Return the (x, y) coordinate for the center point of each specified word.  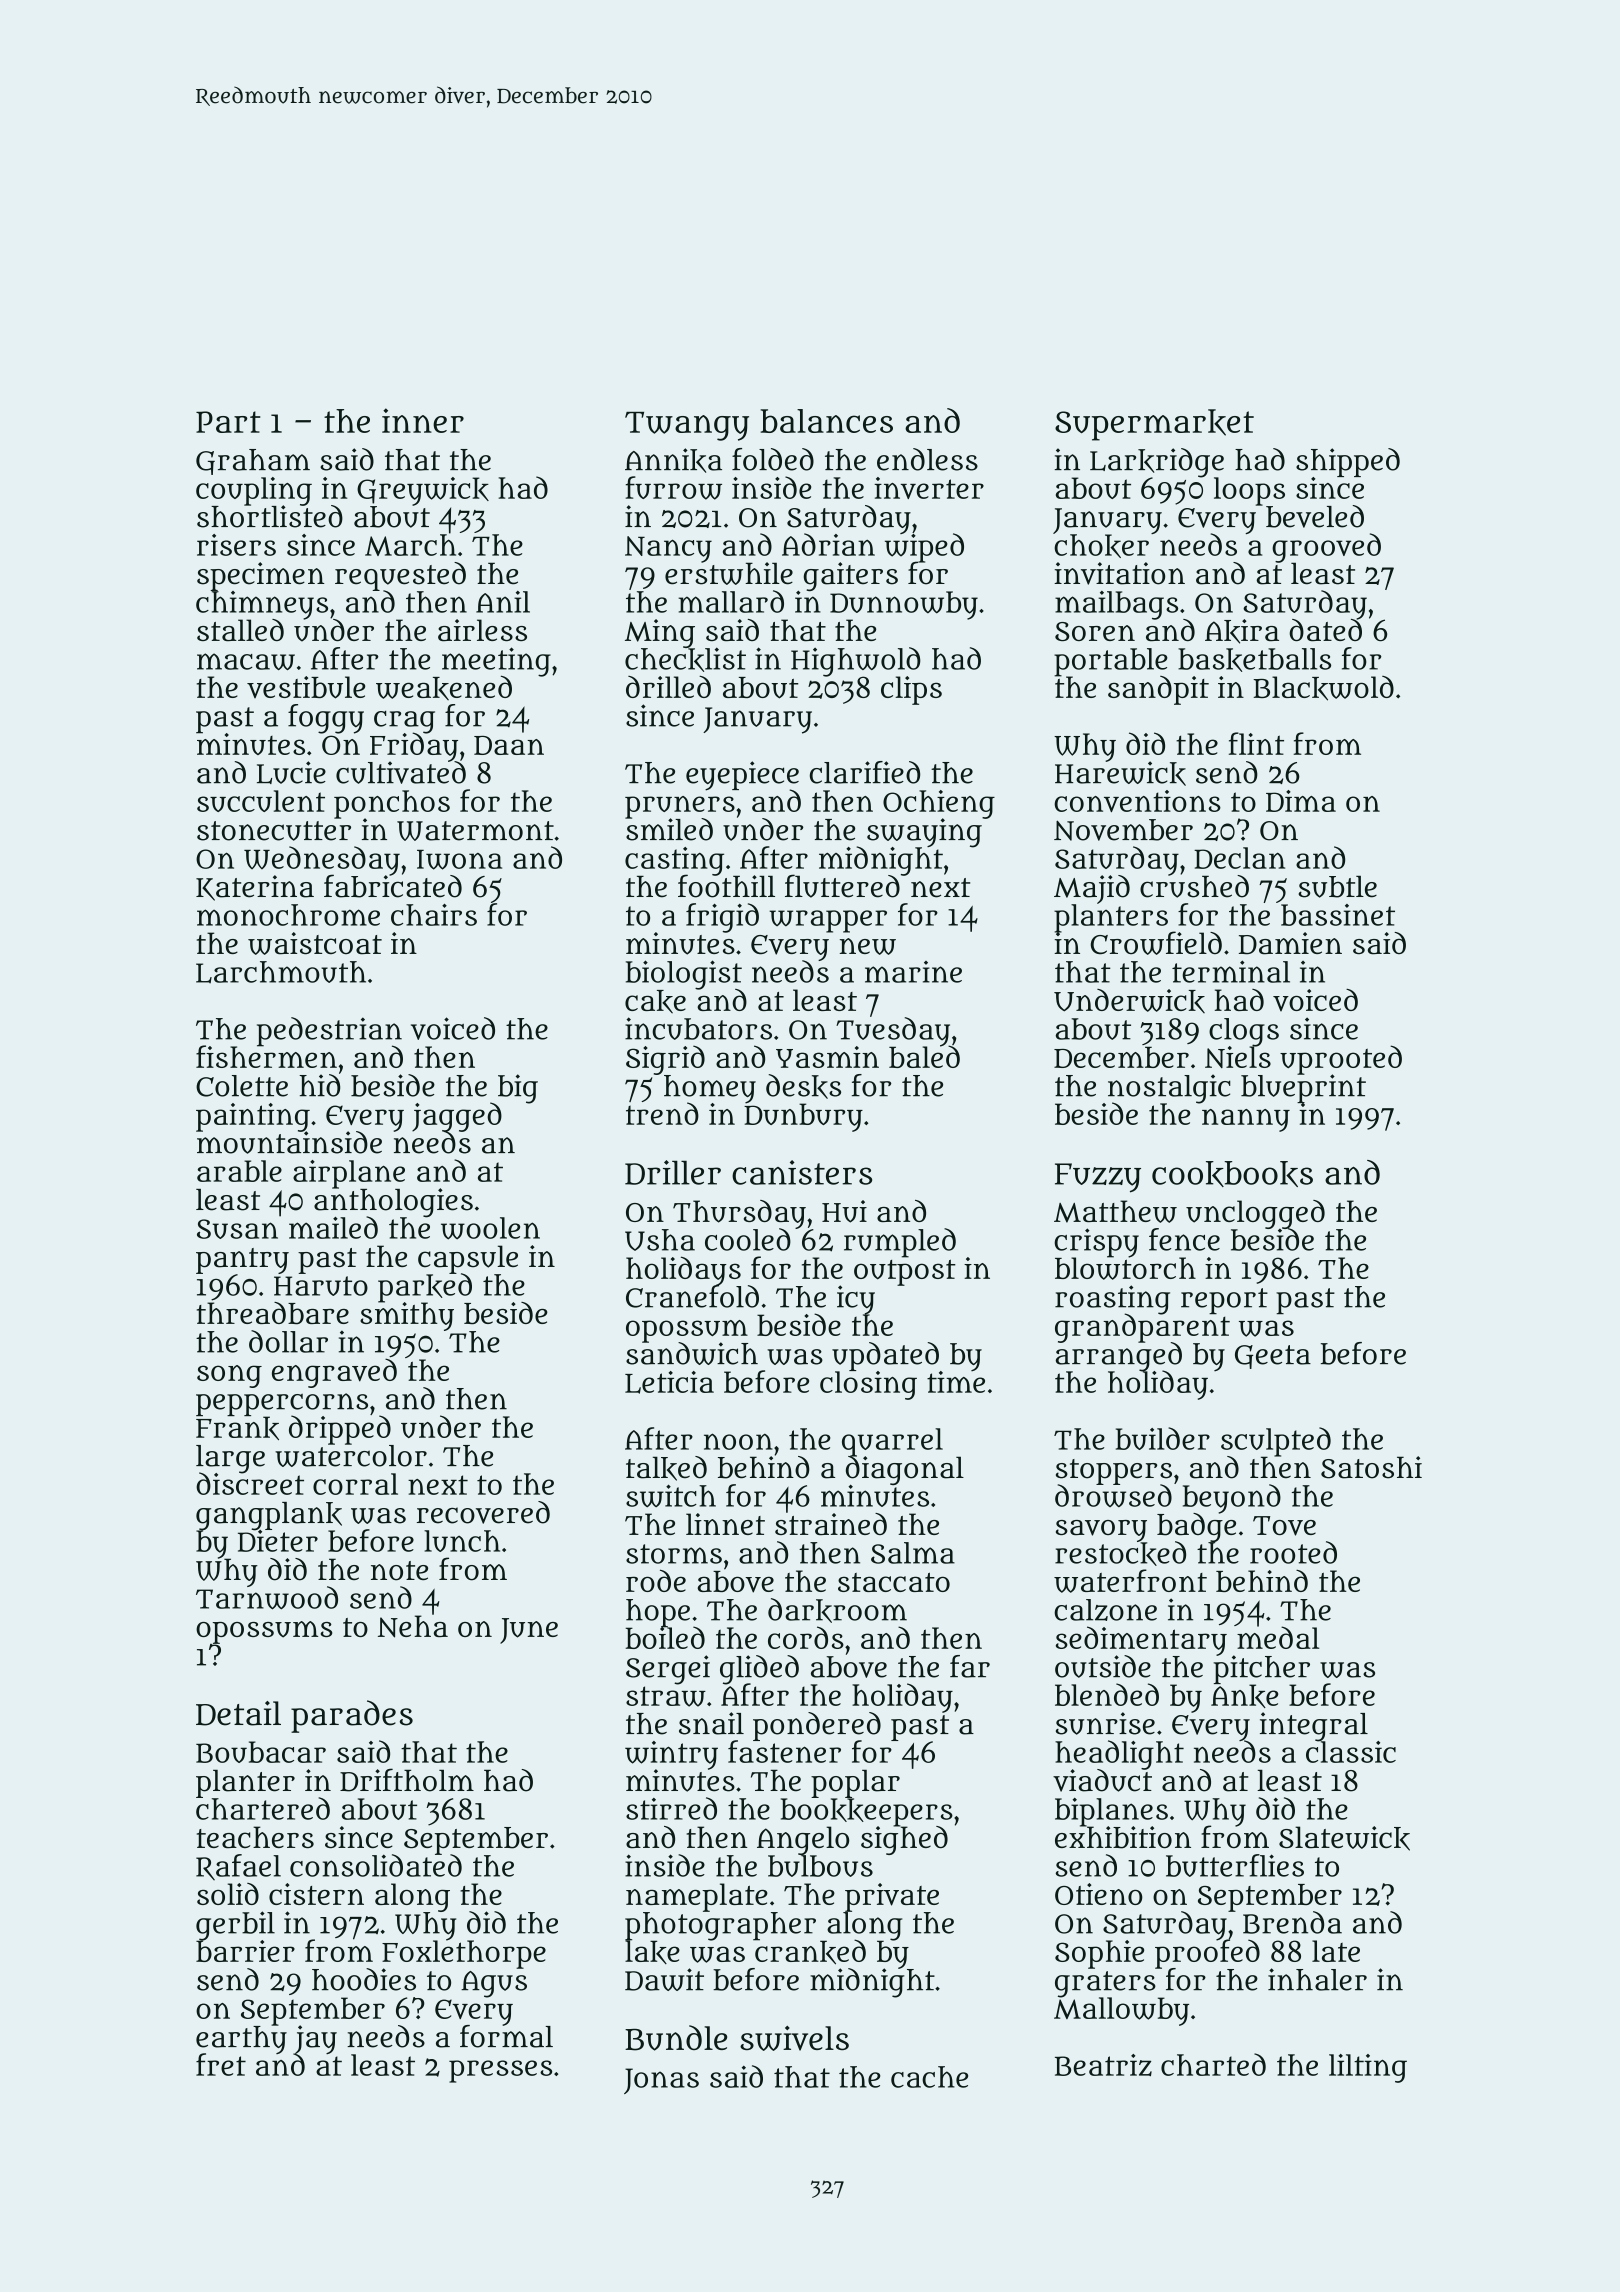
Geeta (1273, 1357)
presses (500, 2071)
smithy (407, 1316)
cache (929, 2077)
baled (924, 1057)
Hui (844, 1211)
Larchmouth (281, 972)
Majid (1092, 889)
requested (400, 576)
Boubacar (261, 1752)
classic (1351, 1752)
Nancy (668, 549)
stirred (671, 1808)
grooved (1326, 548)
